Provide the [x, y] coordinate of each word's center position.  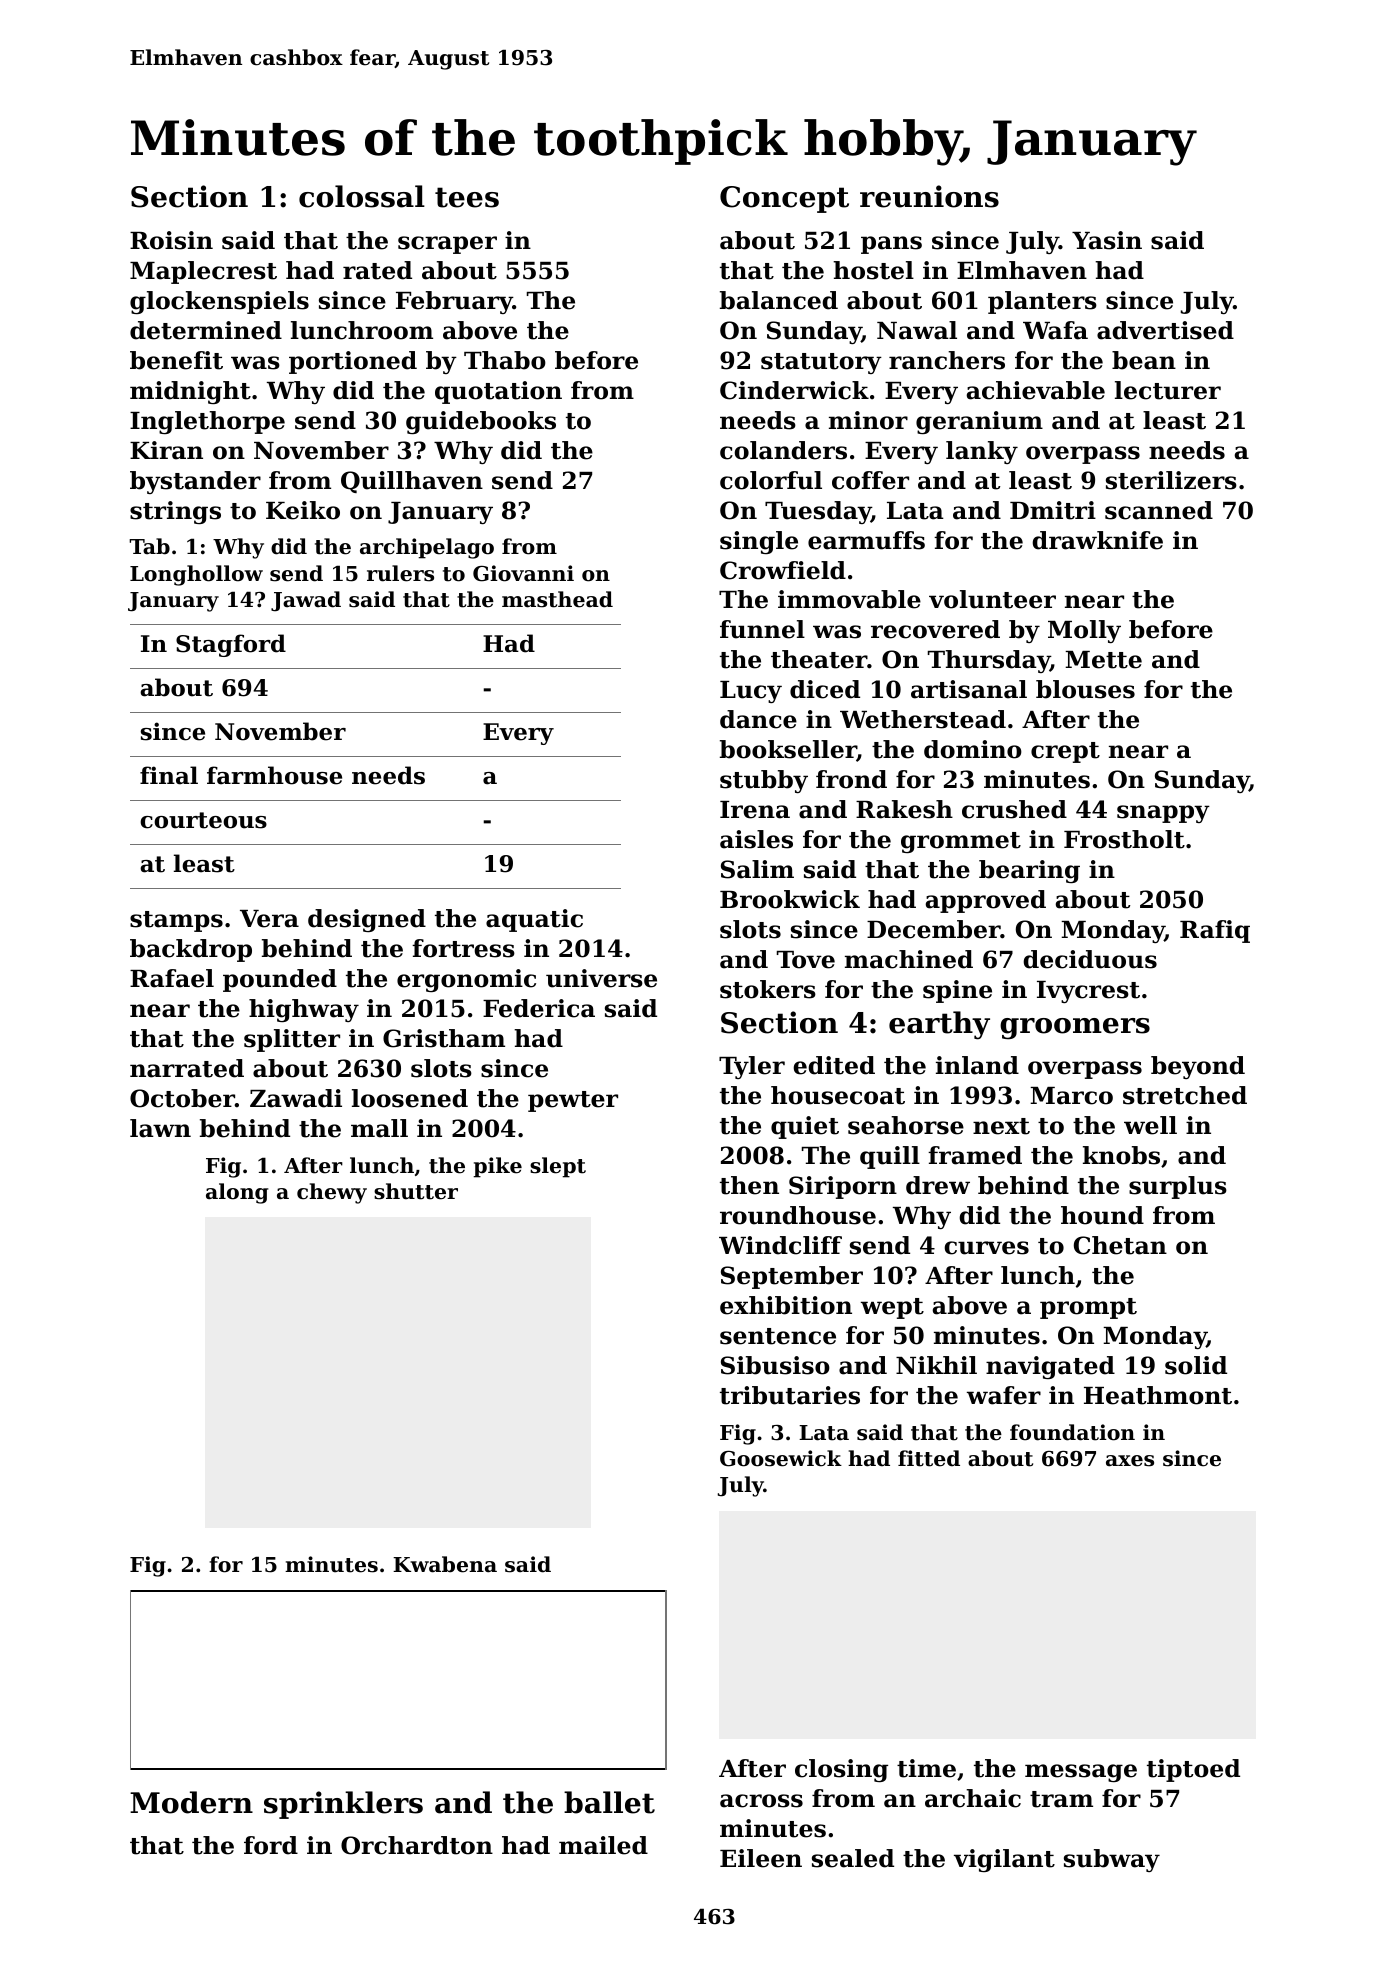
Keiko [303, 510]
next [1001, 1126]
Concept [784, 199]
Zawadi [296, 1098]
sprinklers [343, 1805]
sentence [778, 1336]
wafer [1004, 1395]
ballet [609, 1802]
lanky [982, 452]
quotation [498, 392]
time [926, 1768]
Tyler [752, 1067]
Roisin [171, 240]
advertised [1165, 330]
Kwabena [445, 1564]
